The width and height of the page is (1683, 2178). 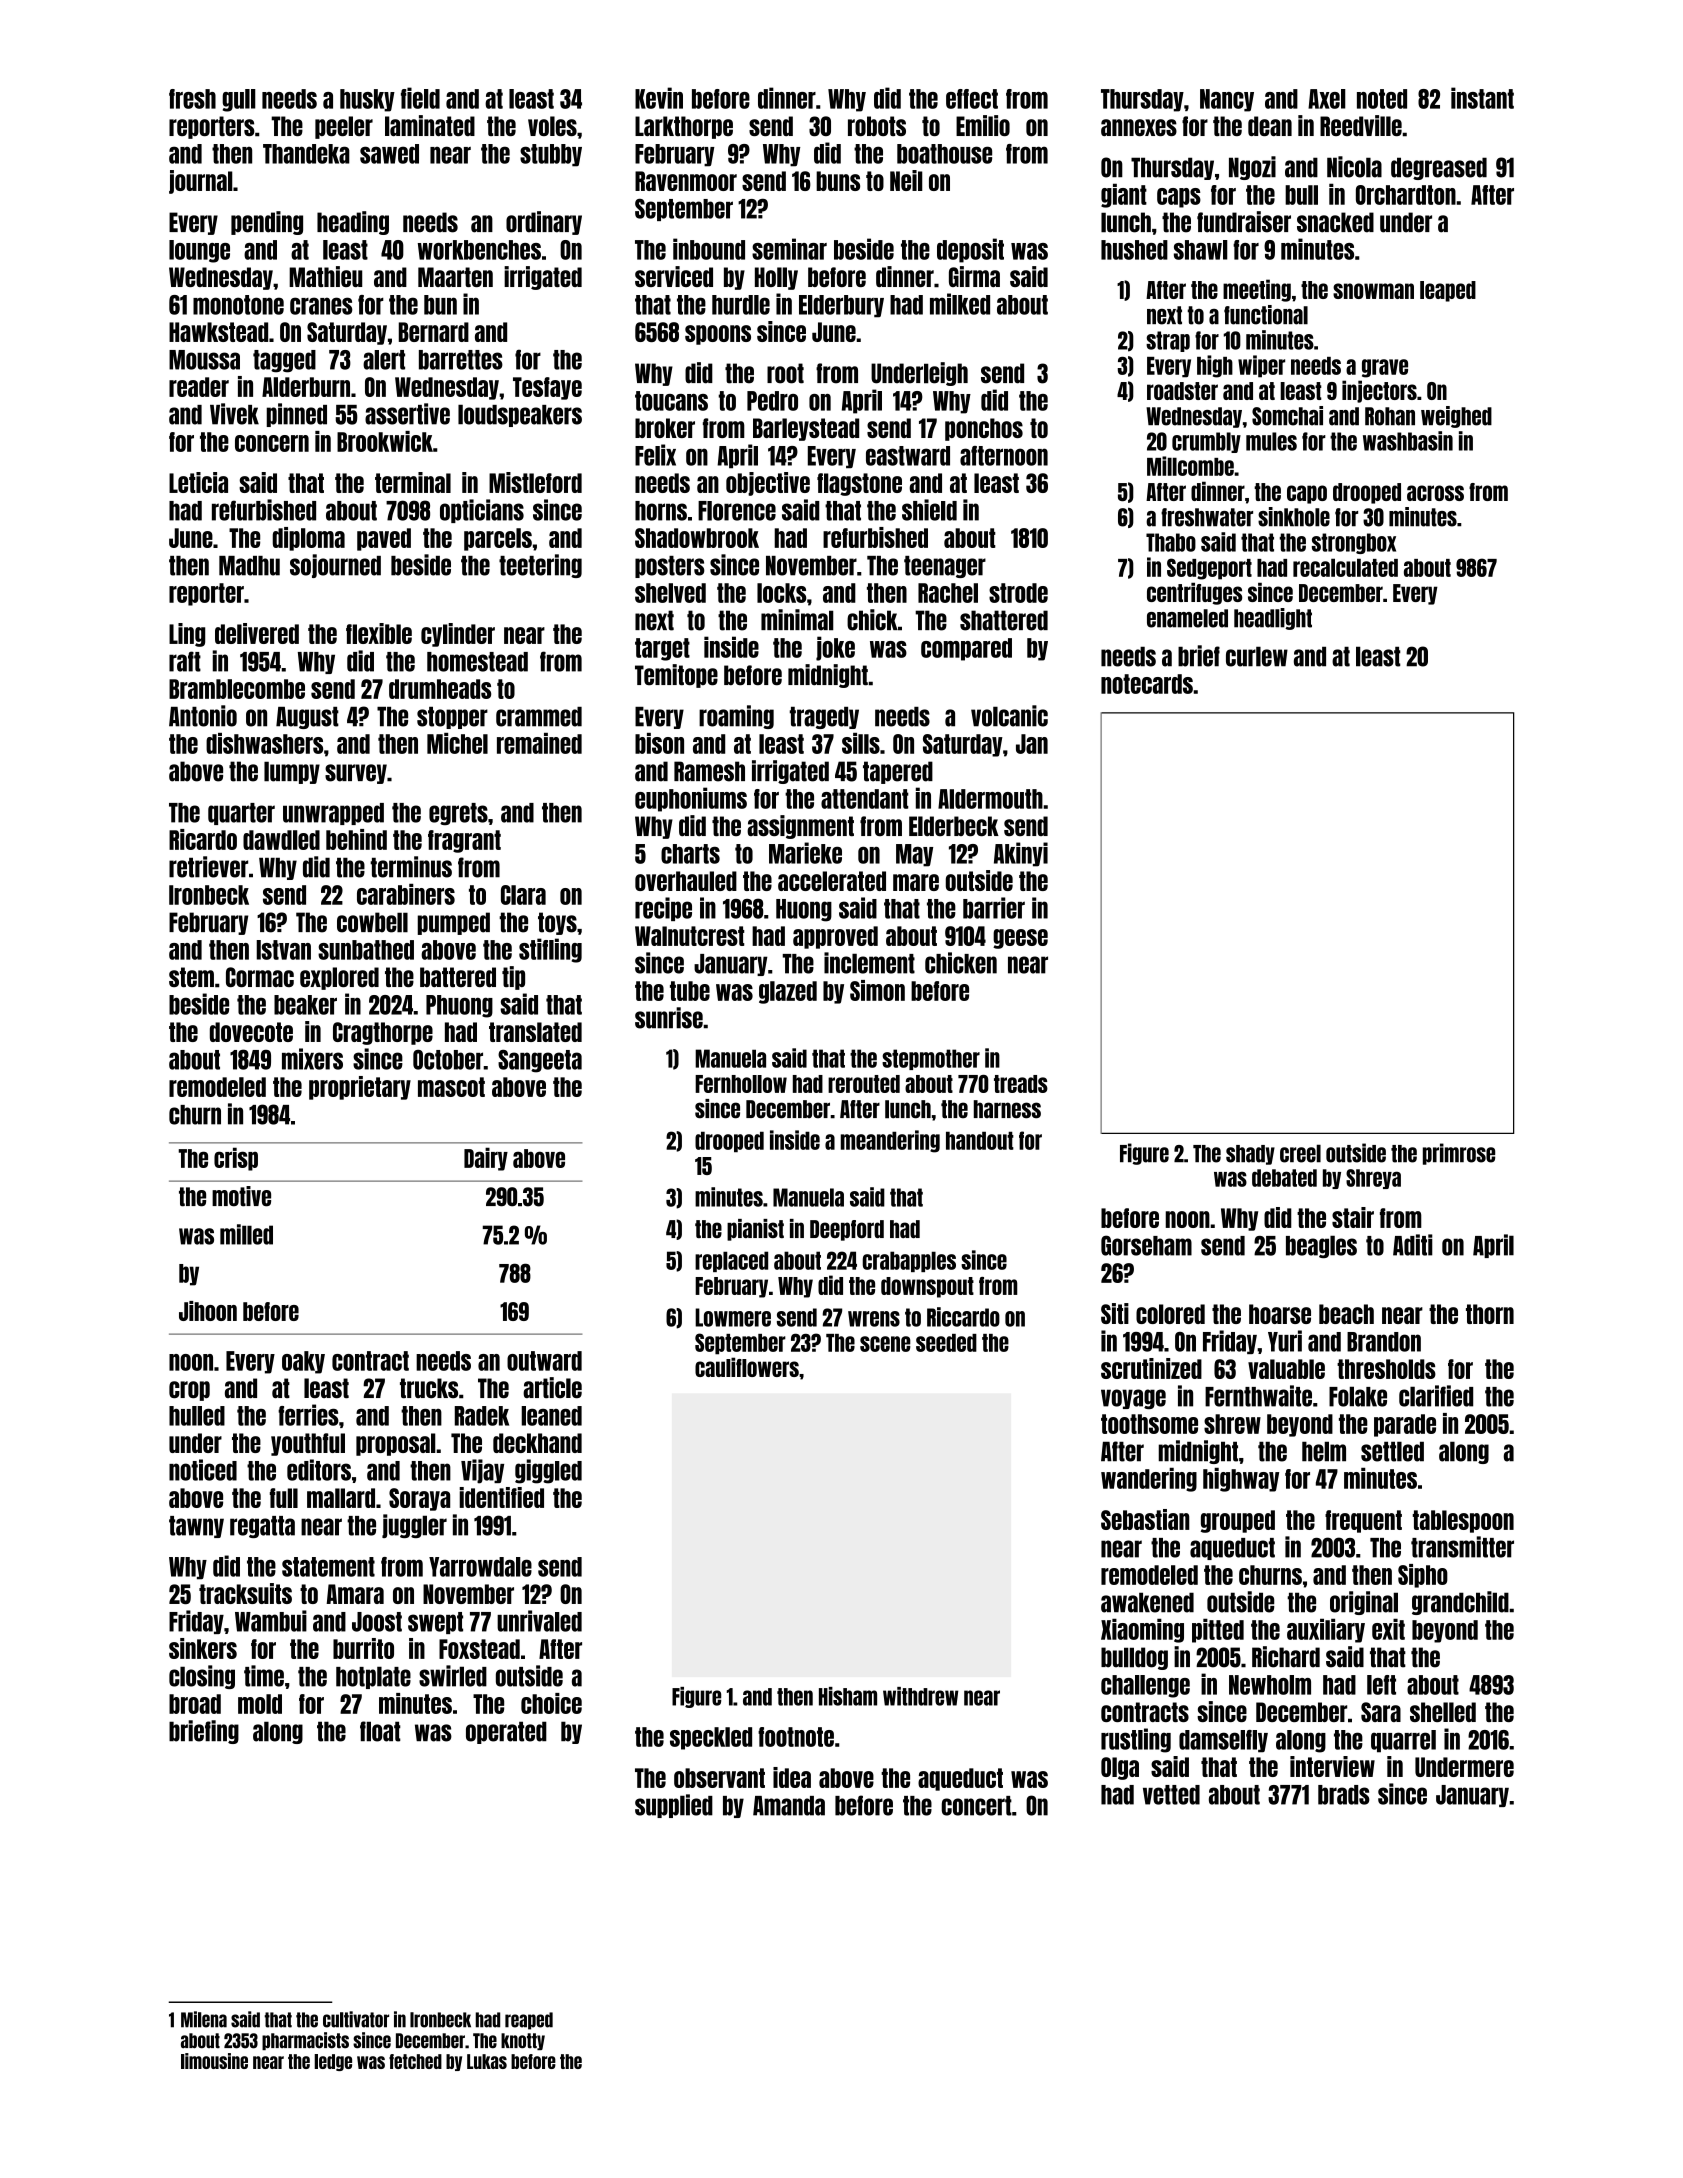 I want to click on knotty, so click(x=523, y=2041).
